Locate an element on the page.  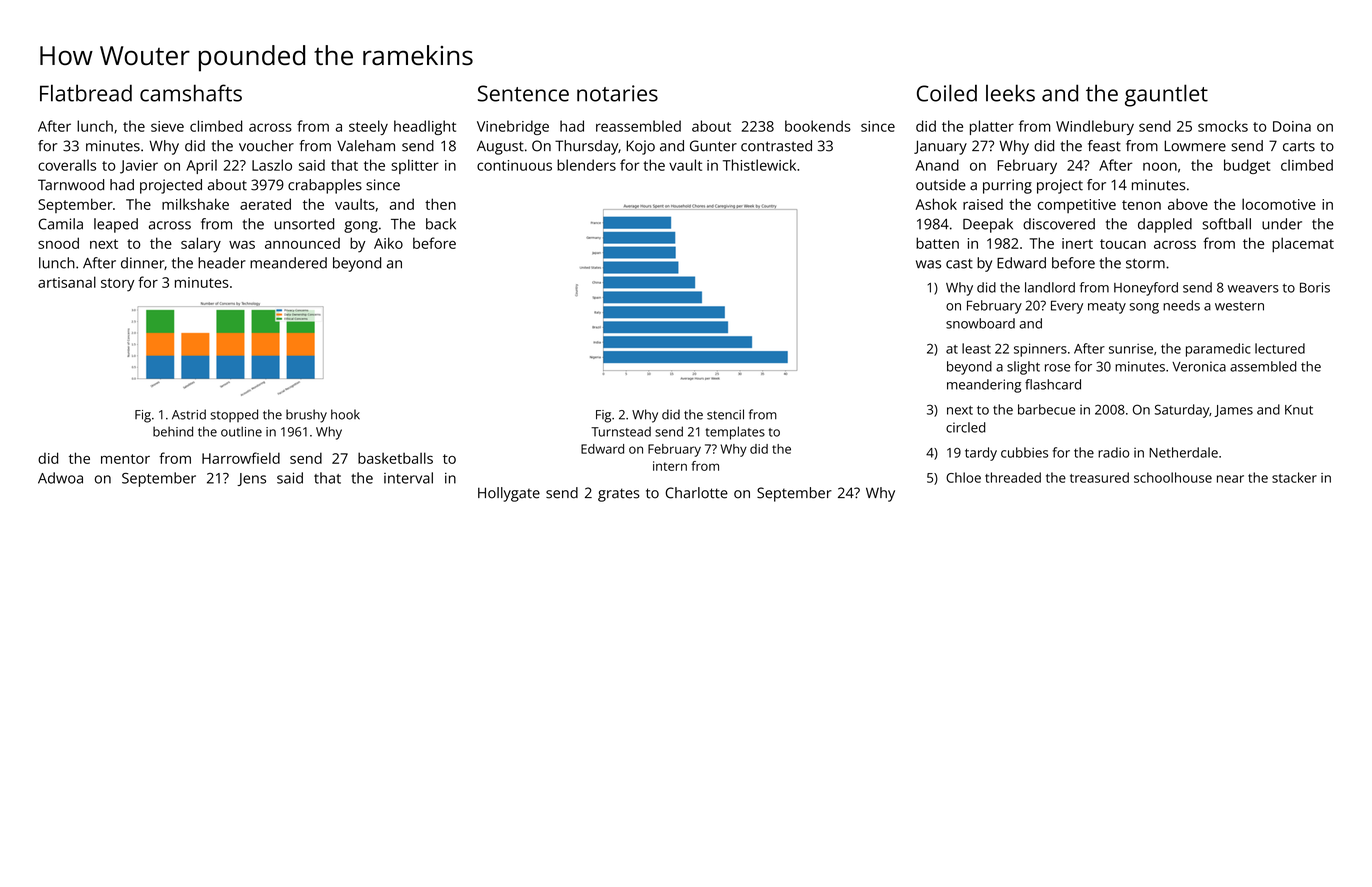
circled is located at coordinates (965, 427).
